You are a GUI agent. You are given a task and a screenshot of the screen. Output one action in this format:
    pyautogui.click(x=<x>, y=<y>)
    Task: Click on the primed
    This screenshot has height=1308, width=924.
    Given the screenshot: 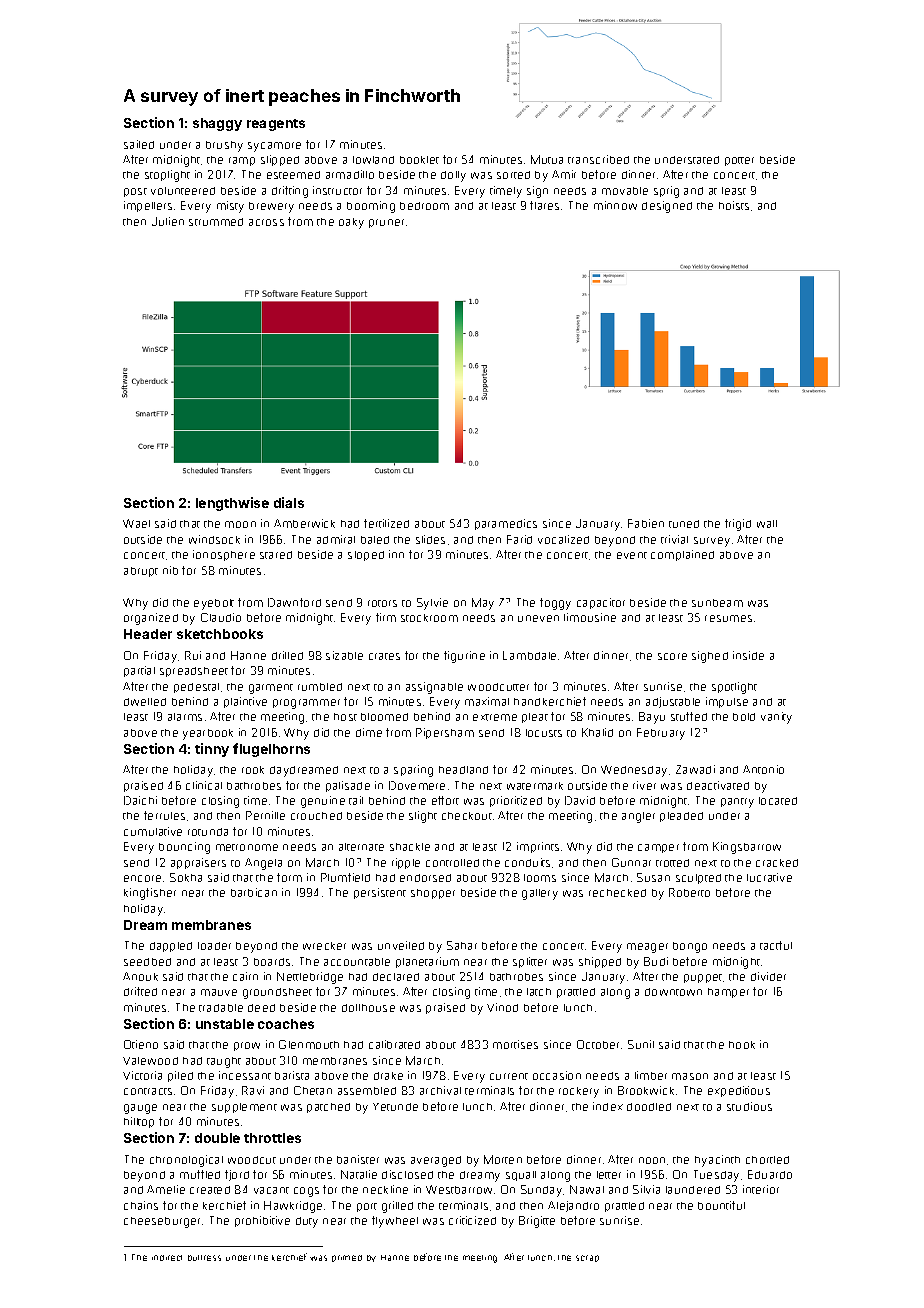 What is the action you would take?
    pyautogui.click(x=347, y=1258)
